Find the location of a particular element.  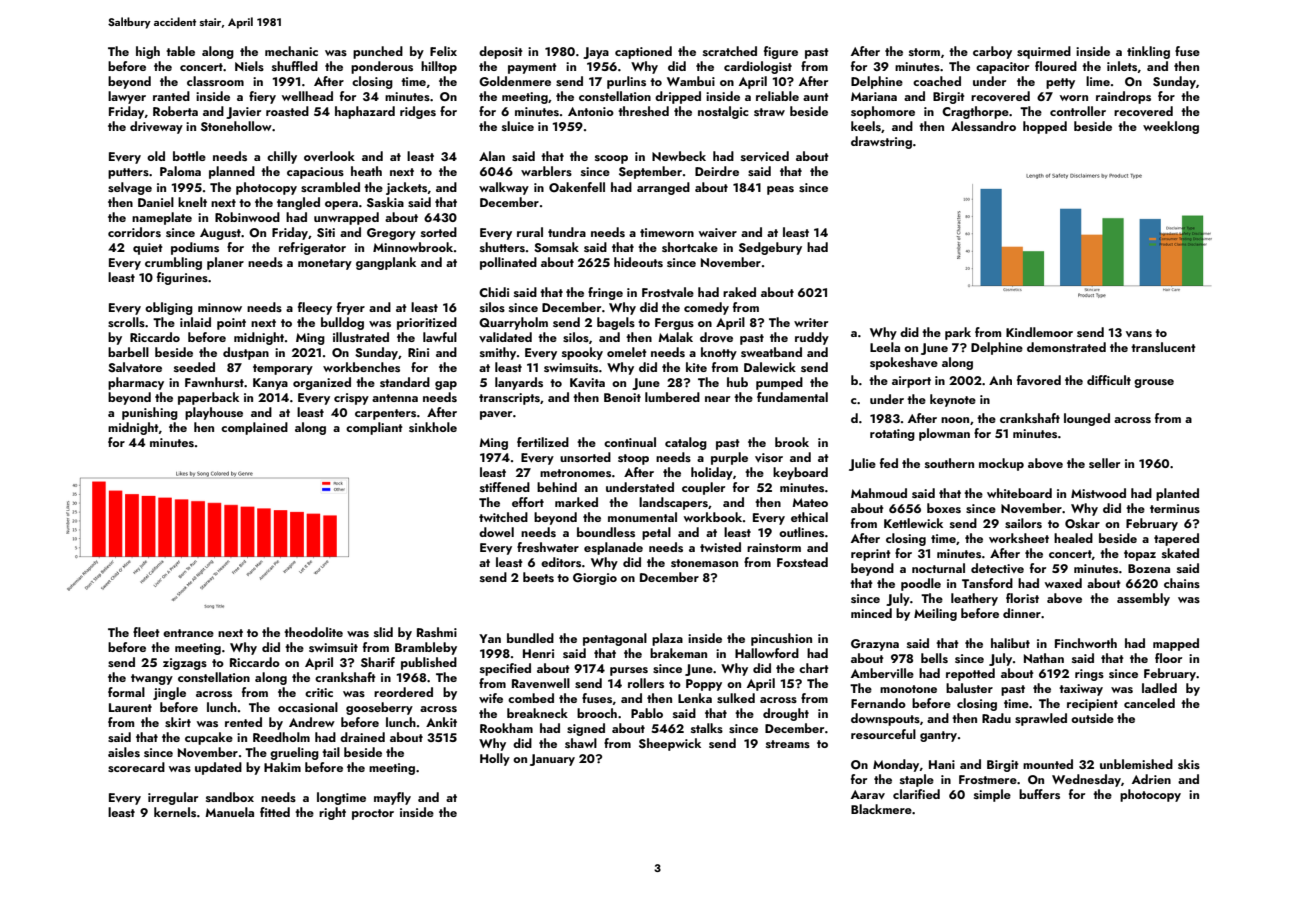

fleet is located at coordinates (146, 632).
